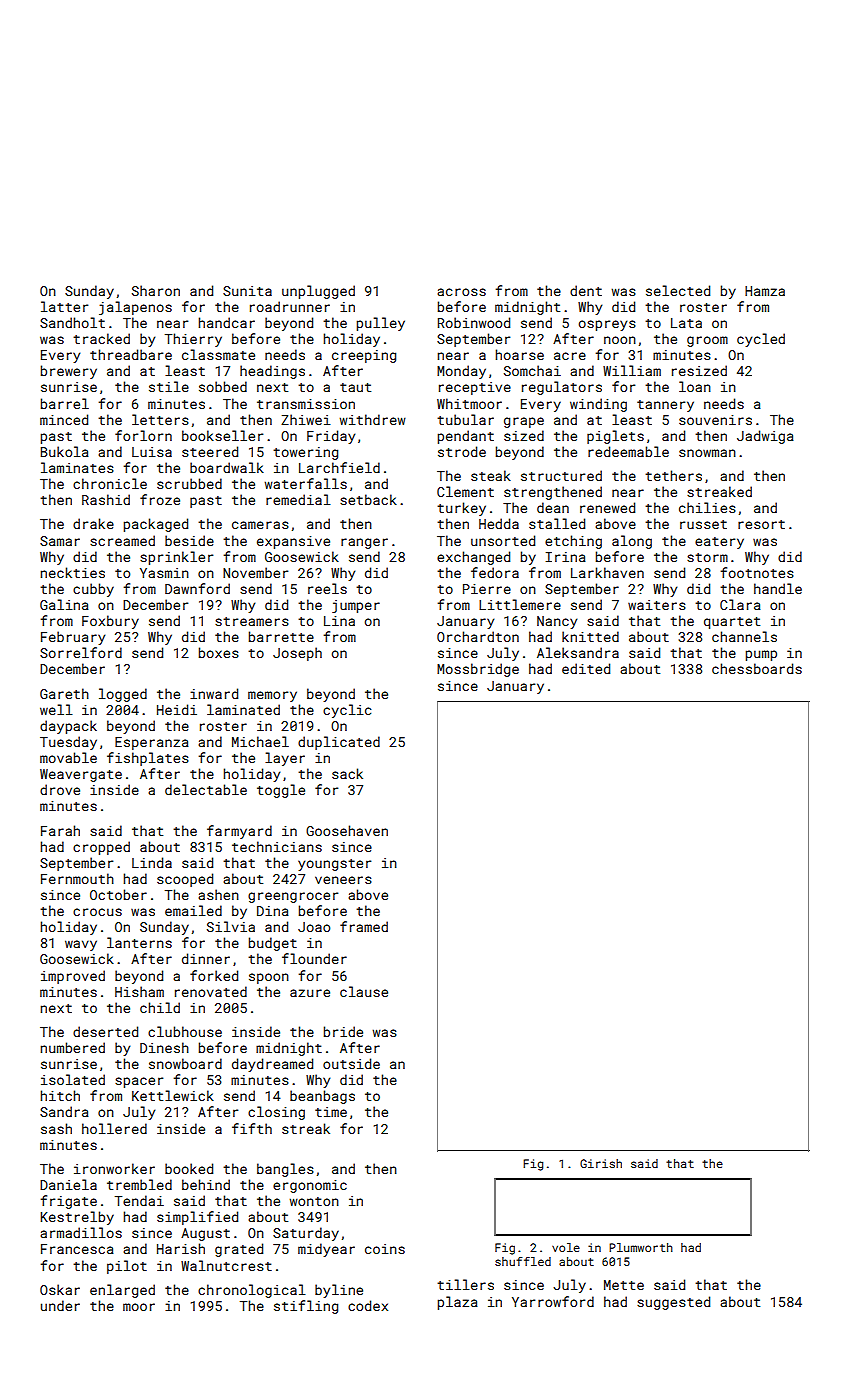 The height and width of the page is (1400, 849). I want to click on Nancy, so click(557, 622).
